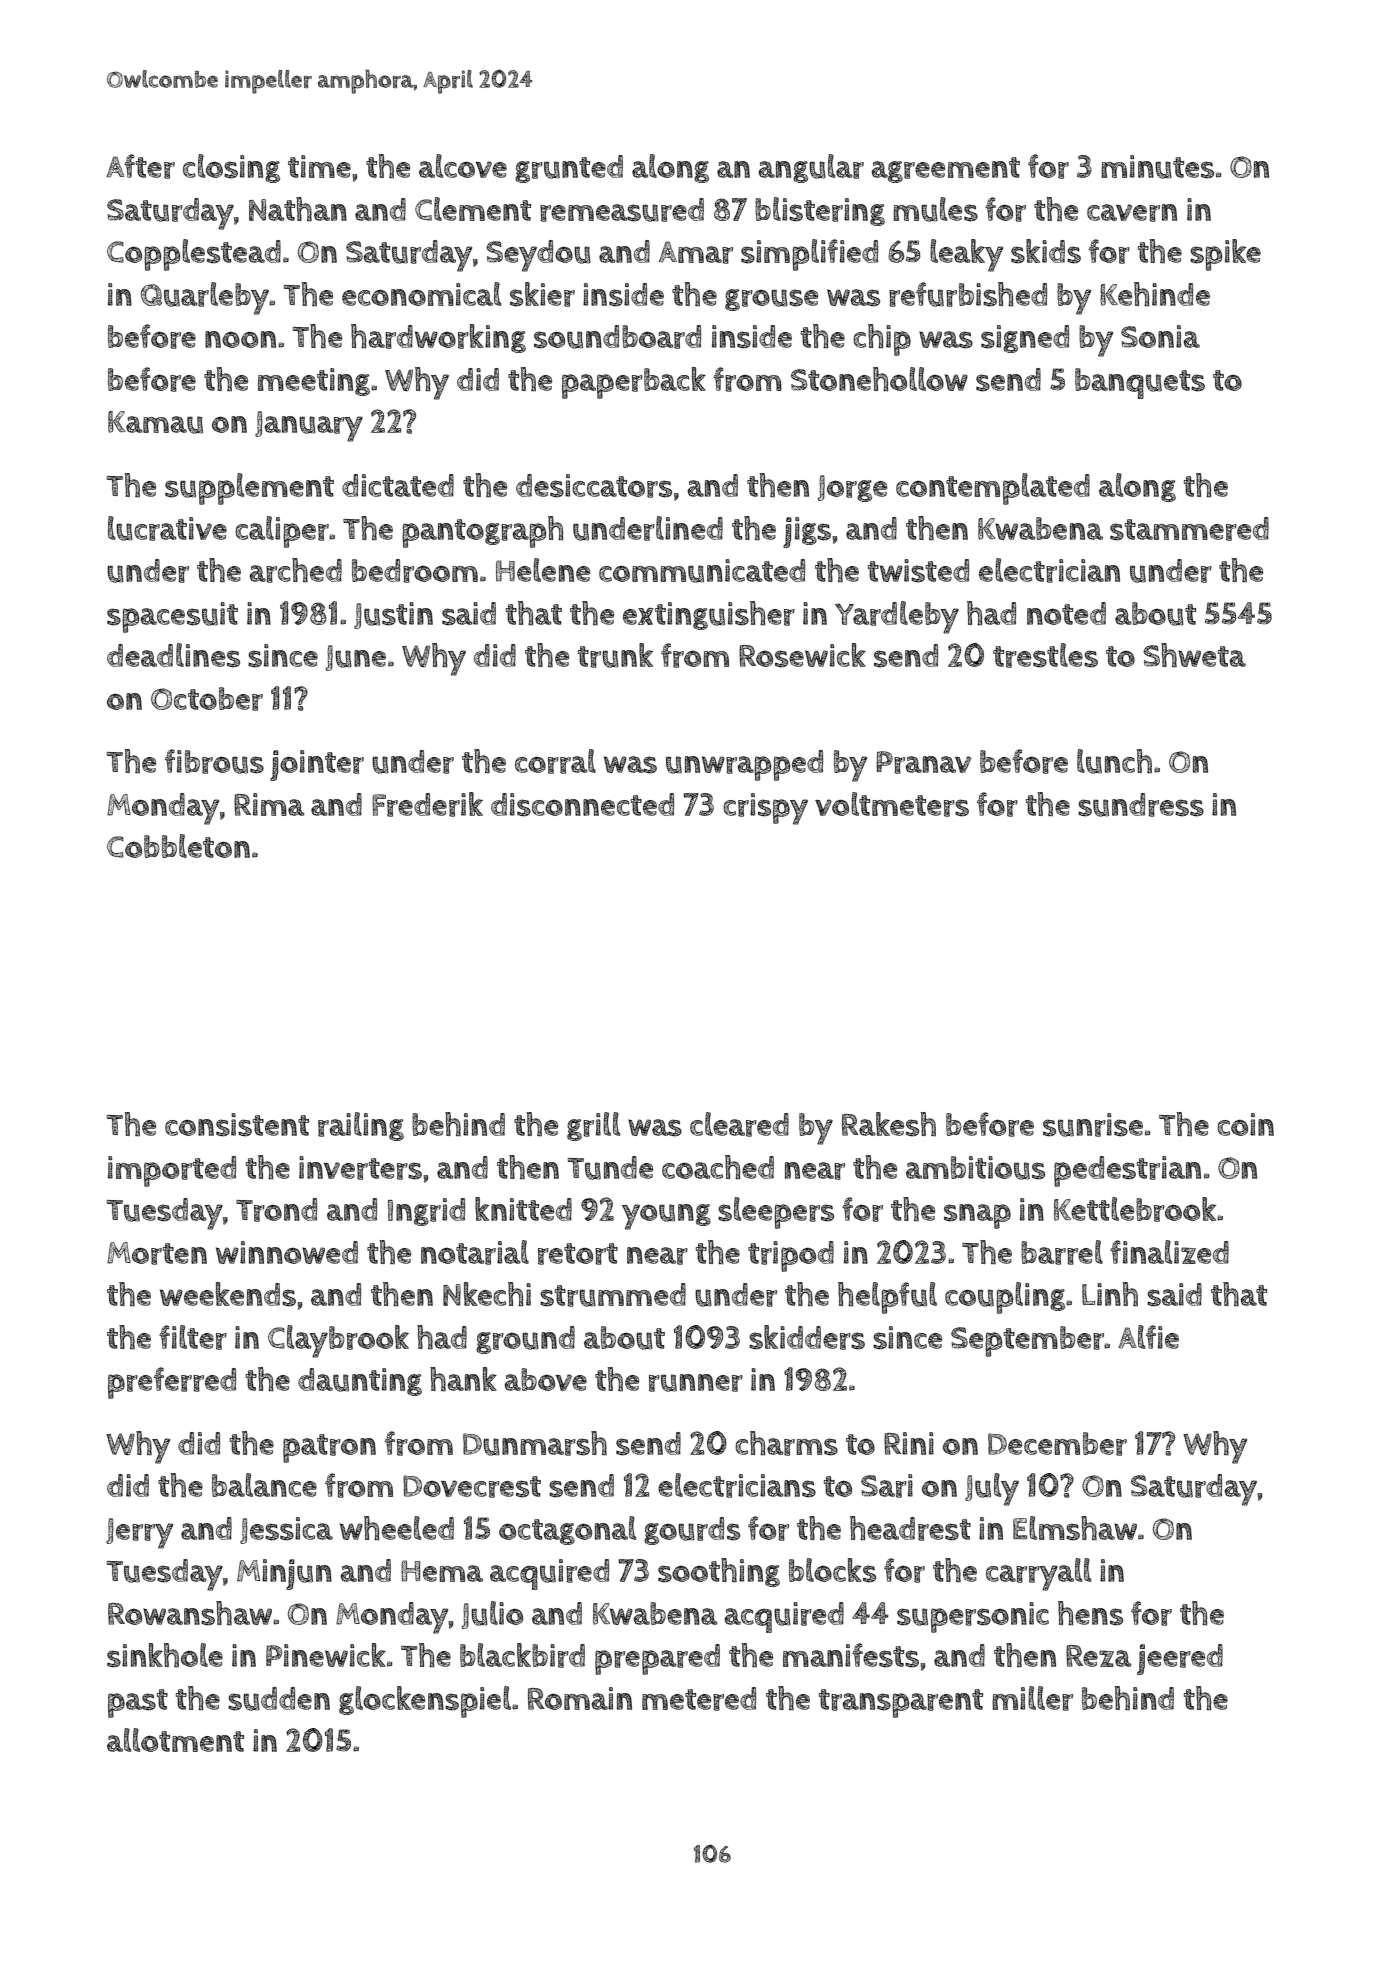  Describe the element at coordinates (1045, 655) in the page. I see `trestles` at that location.
